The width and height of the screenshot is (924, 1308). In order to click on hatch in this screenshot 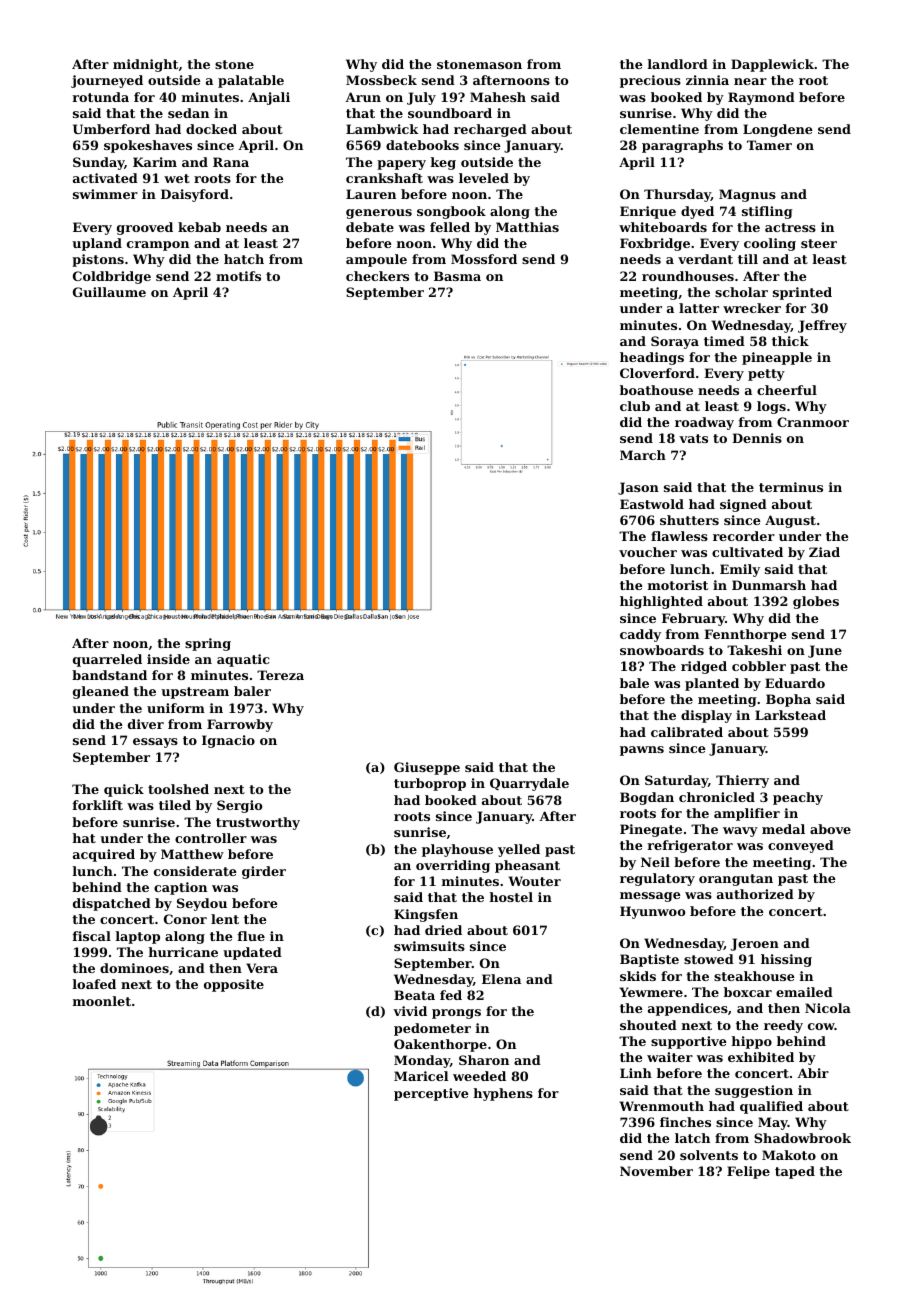, I will do `click(244, 259)`.
